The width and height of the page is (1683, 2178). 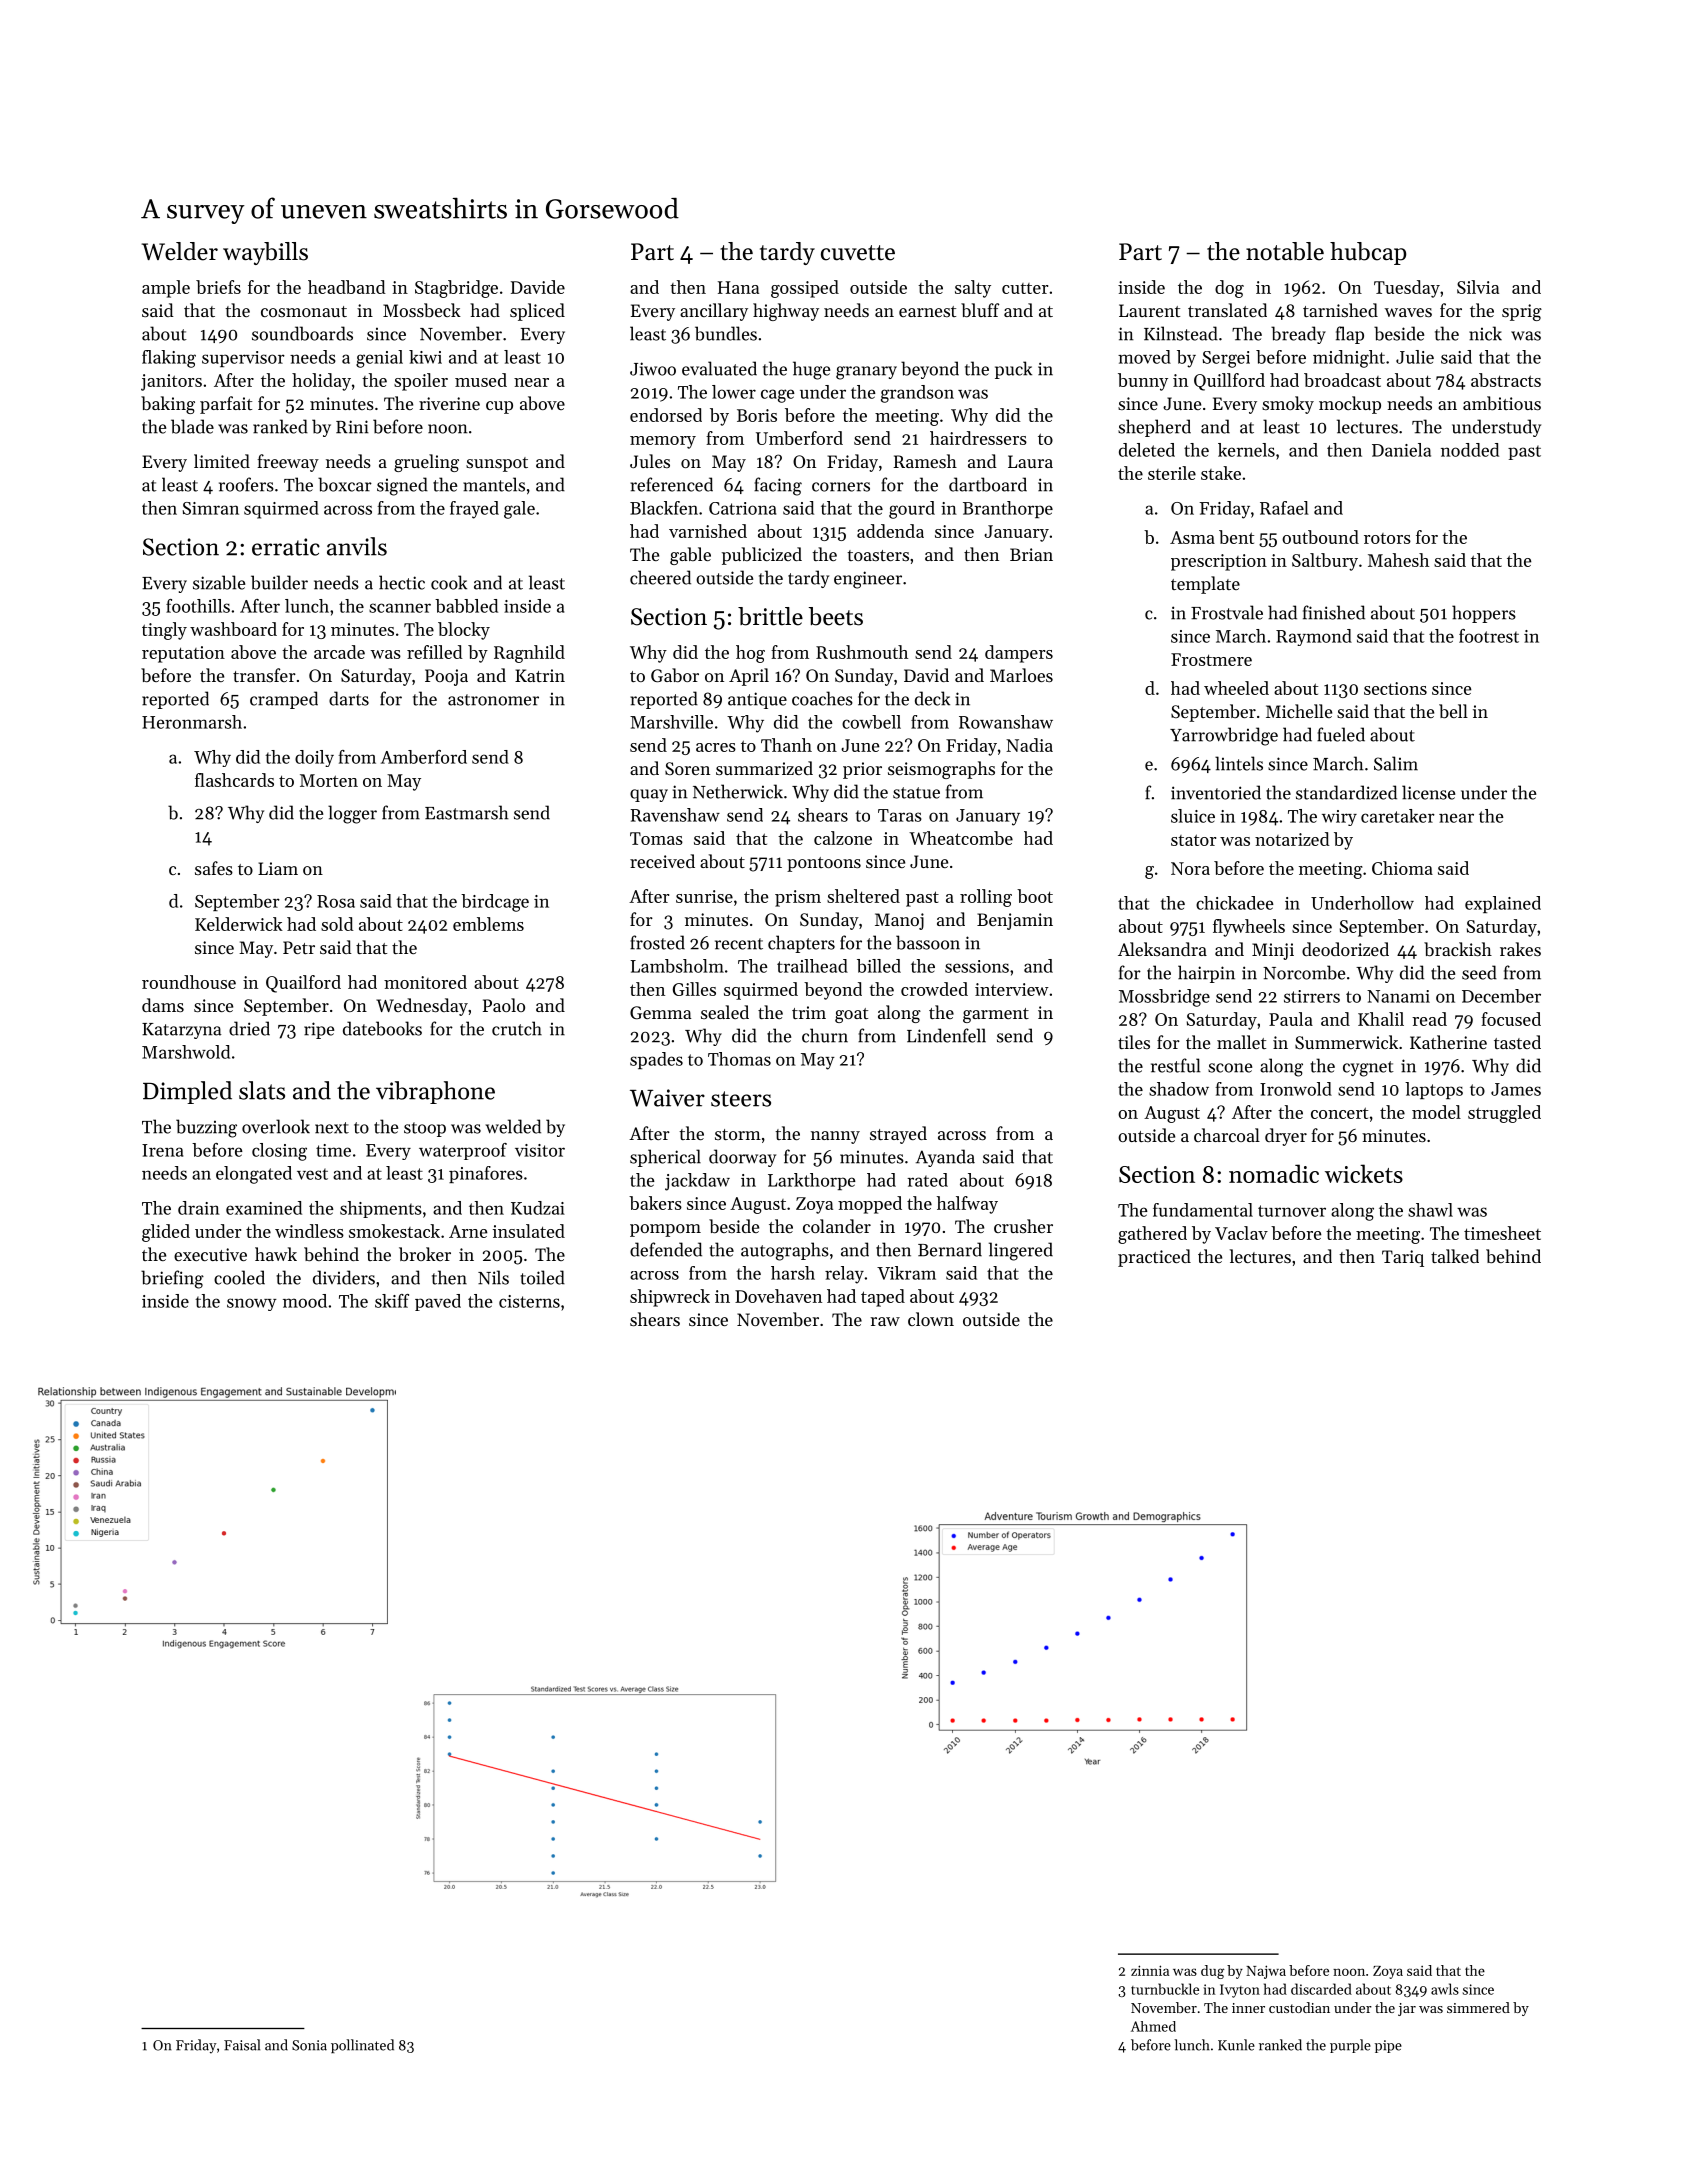 What do you see at coordinates (392, 1301) in the page?
I see `skiff` at bounding box center [392, 1301].
